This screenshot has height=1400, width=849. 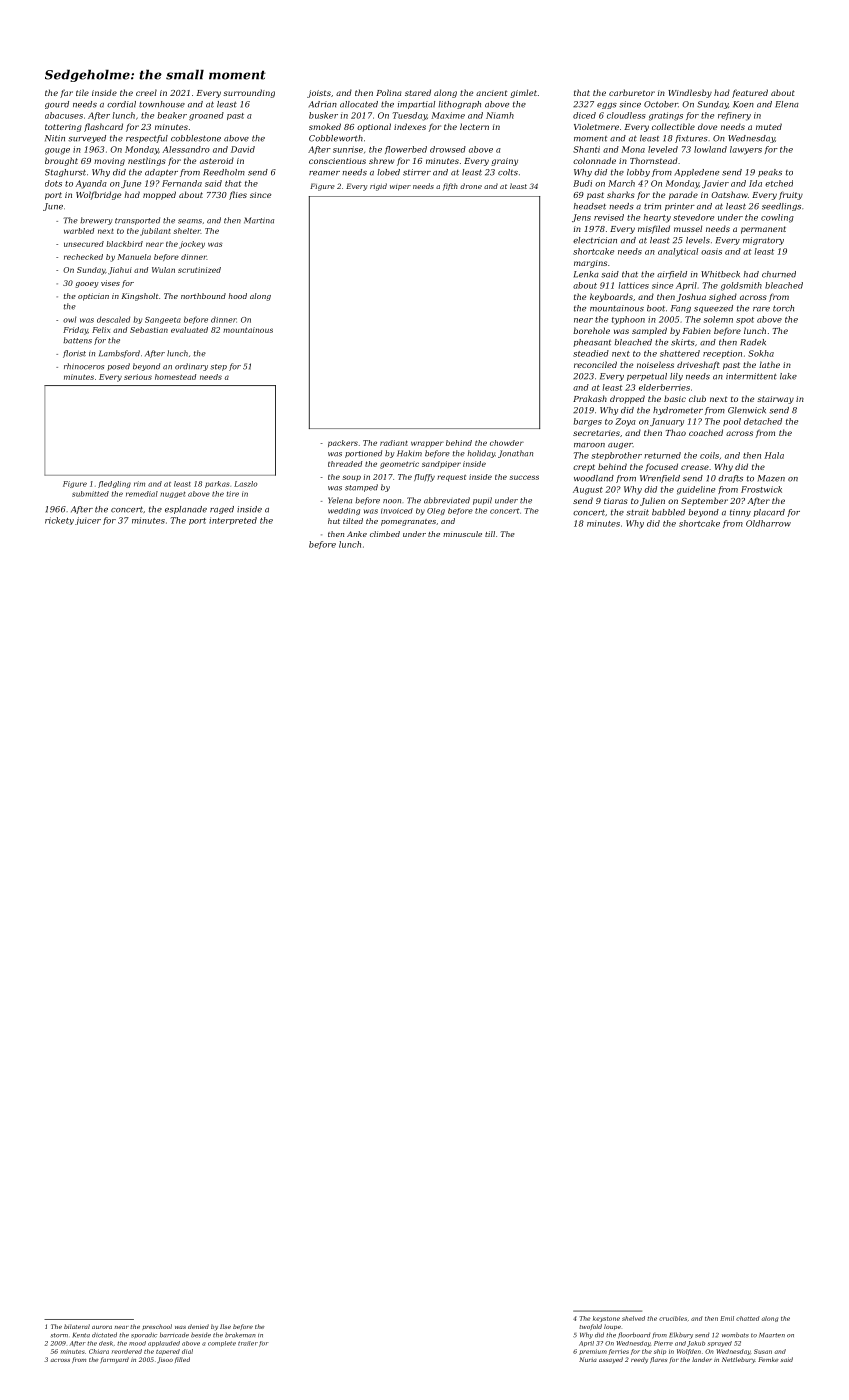 I want to click on shelved, so click(x=633, y=1318).
